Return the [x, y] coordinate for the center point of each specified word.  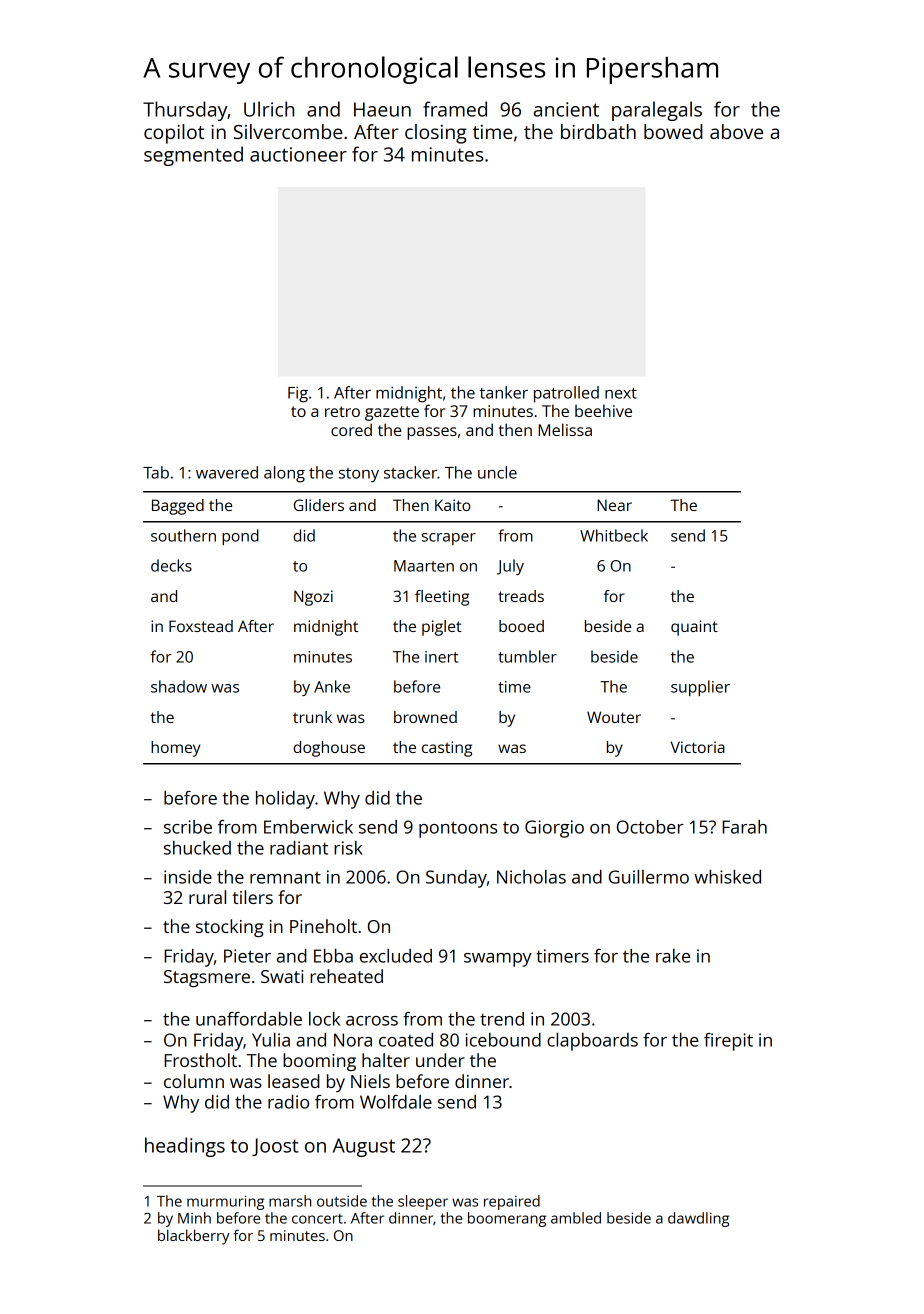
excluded [396, 956]
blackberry [193, 1237]
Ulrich [269, 109]
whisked [727, 877]
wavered [227, 472]
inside [188, 877]
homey [175, 749]
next [621, 393]
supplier [700, 688]
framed [455, 109]
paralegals [657, 111]
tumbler [527, 656]
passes [432, 433]
